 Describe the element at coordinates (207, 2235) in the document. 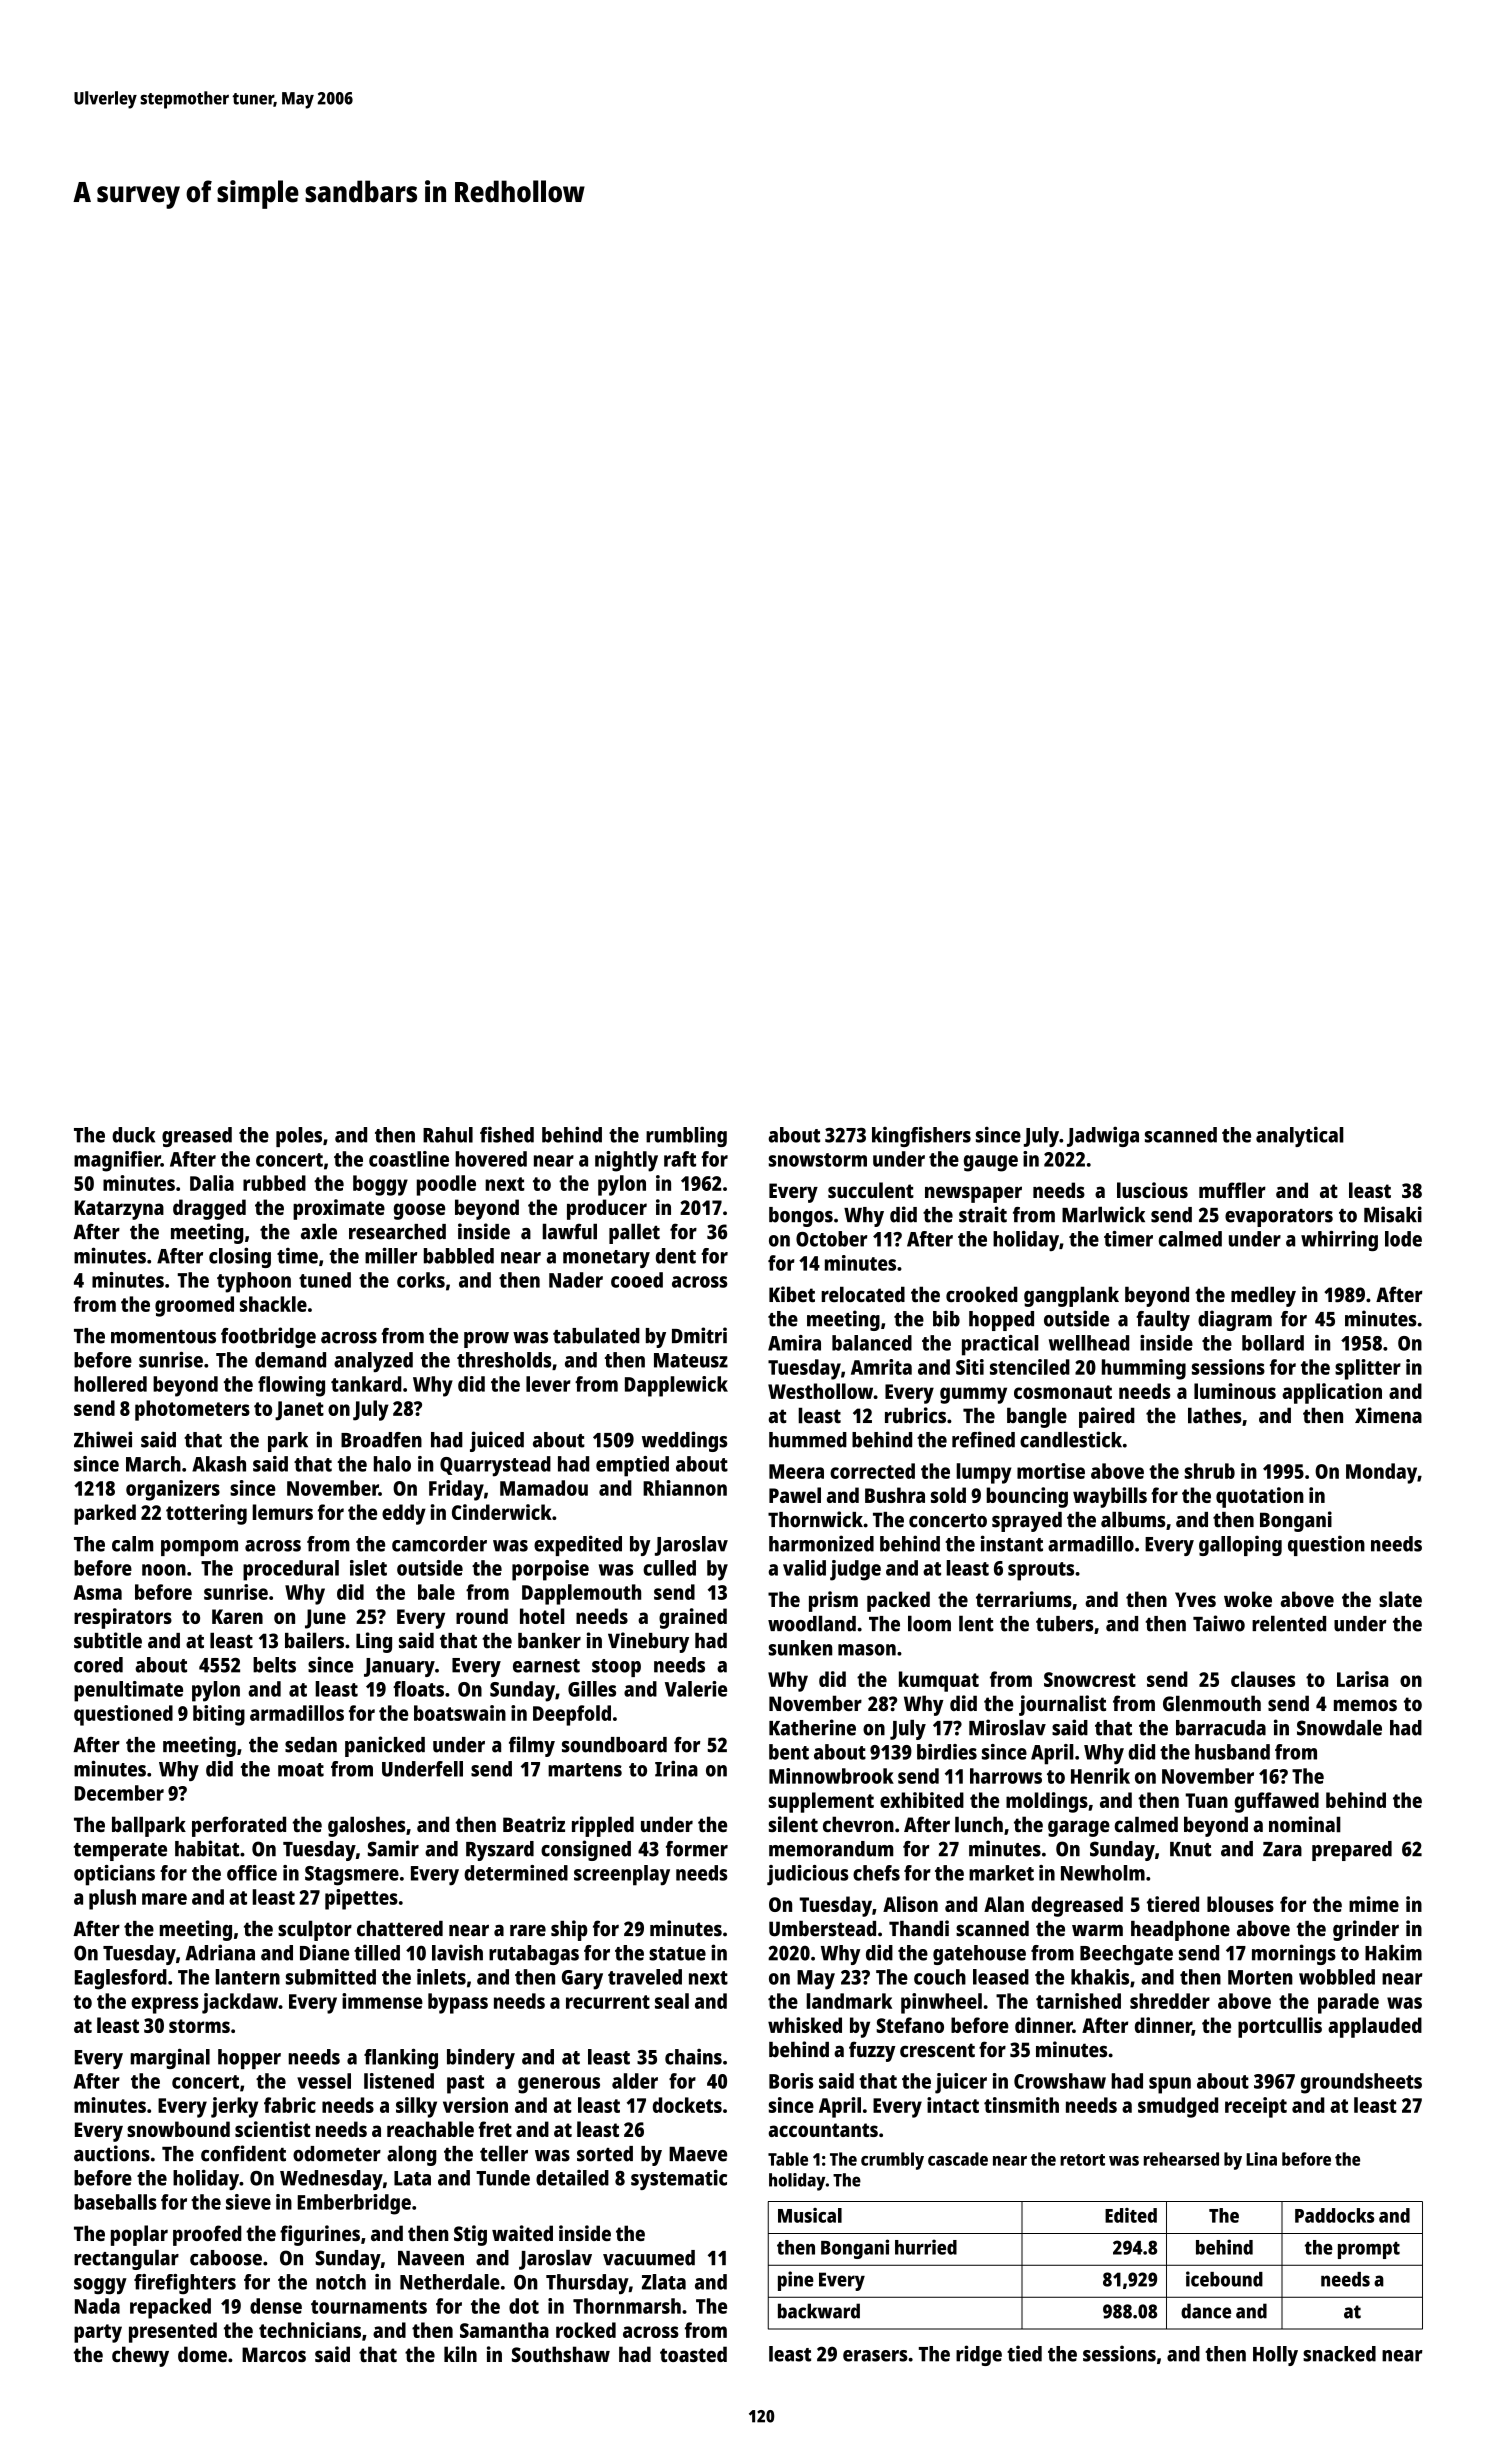

I see `proofed` at that location.
